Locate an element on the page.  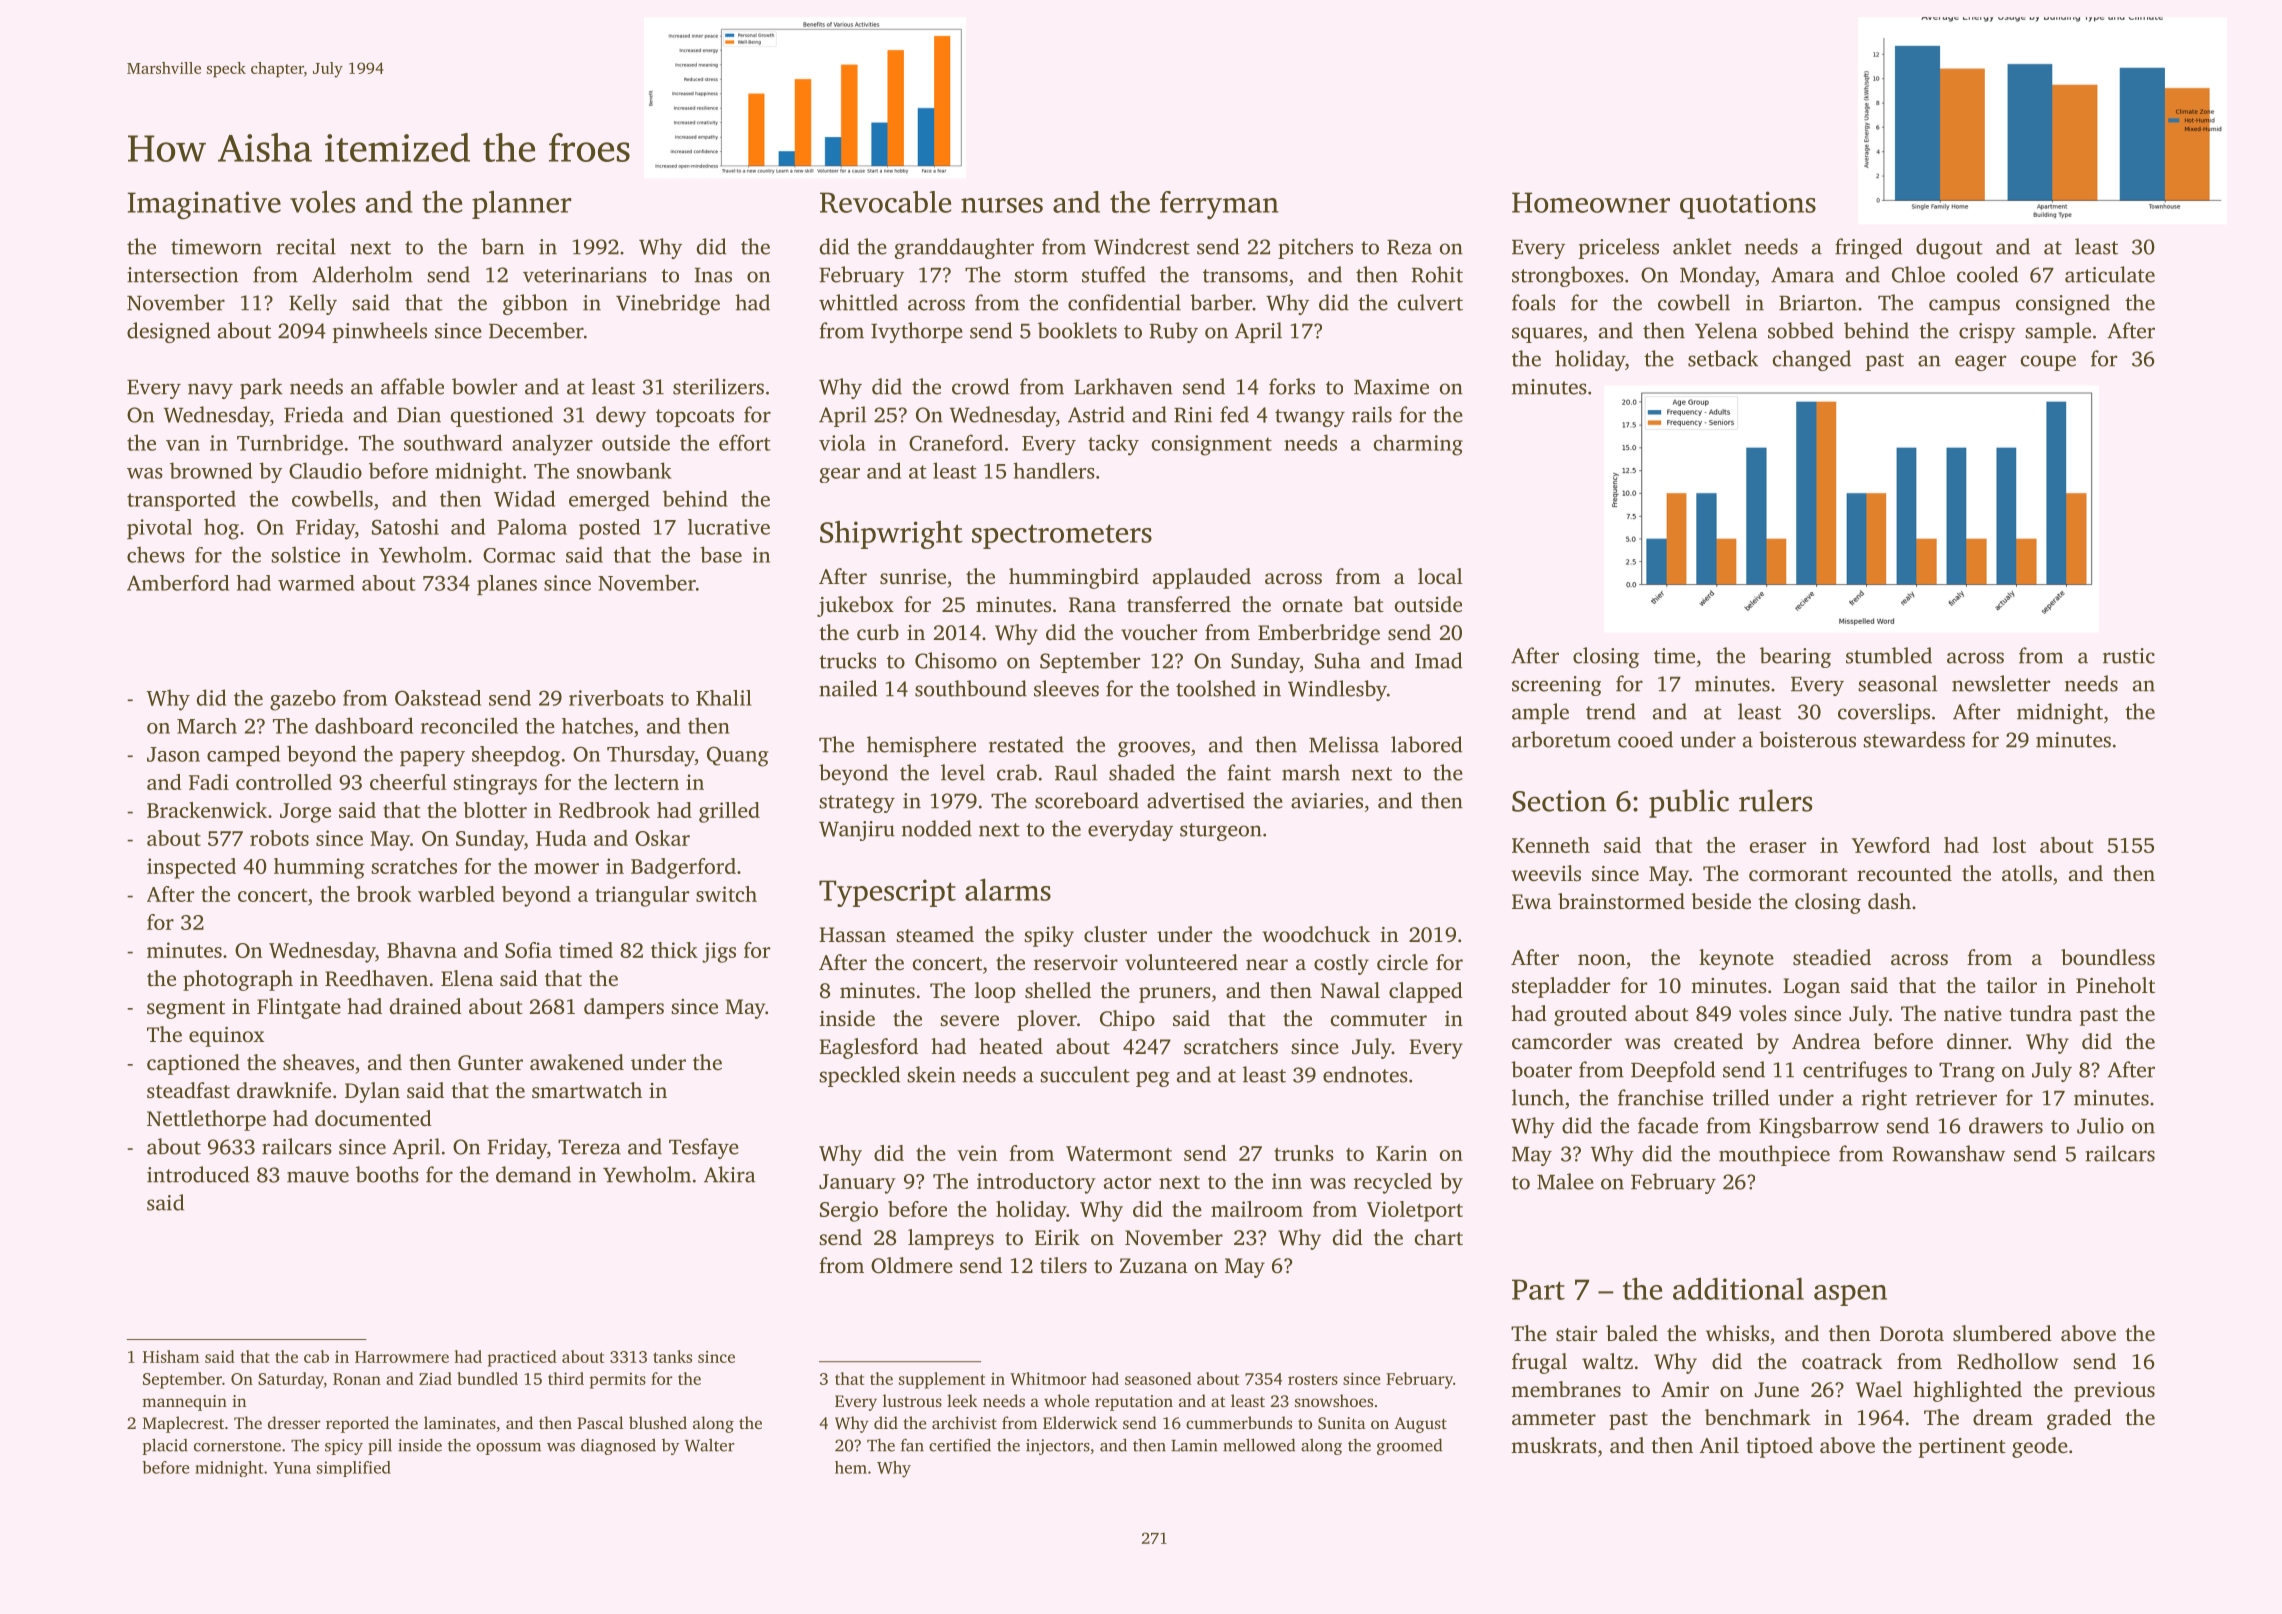
Rohit is located at coordinates (1437, 274).
